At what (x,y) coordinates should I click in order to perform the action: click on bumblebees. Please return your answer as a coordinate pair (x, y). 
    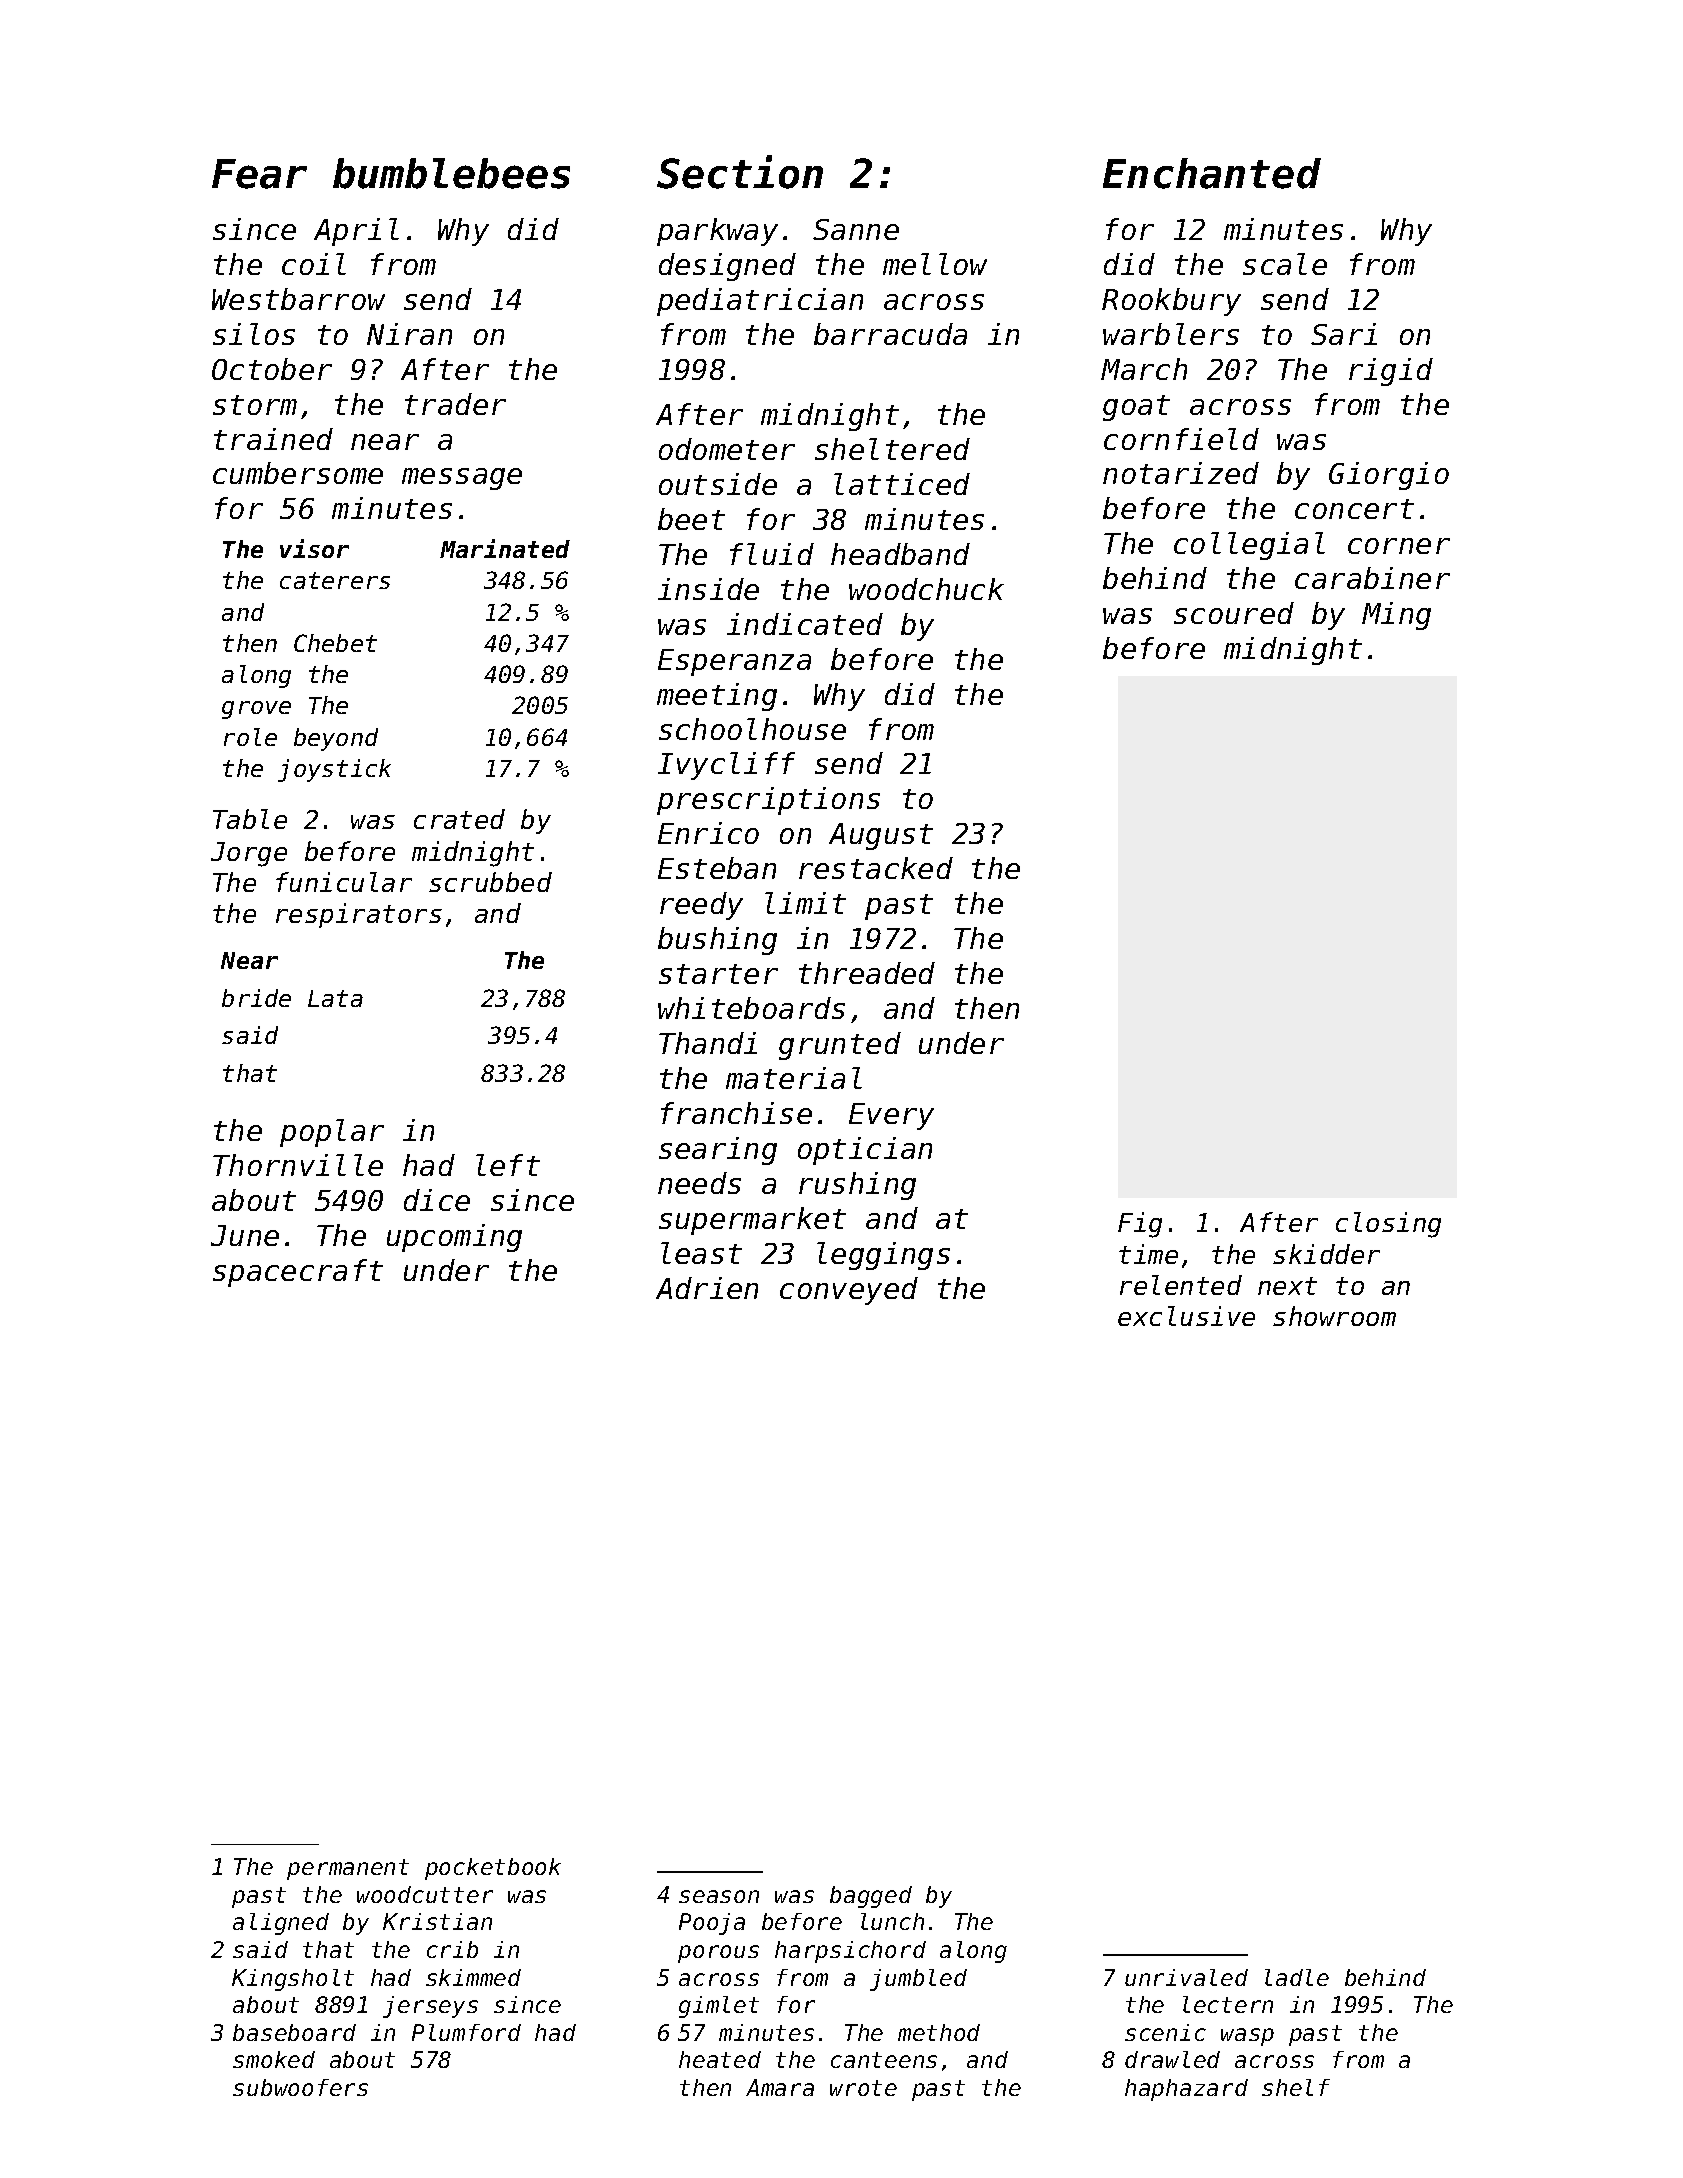
    Looking at the image, I should click on (451, 173).
